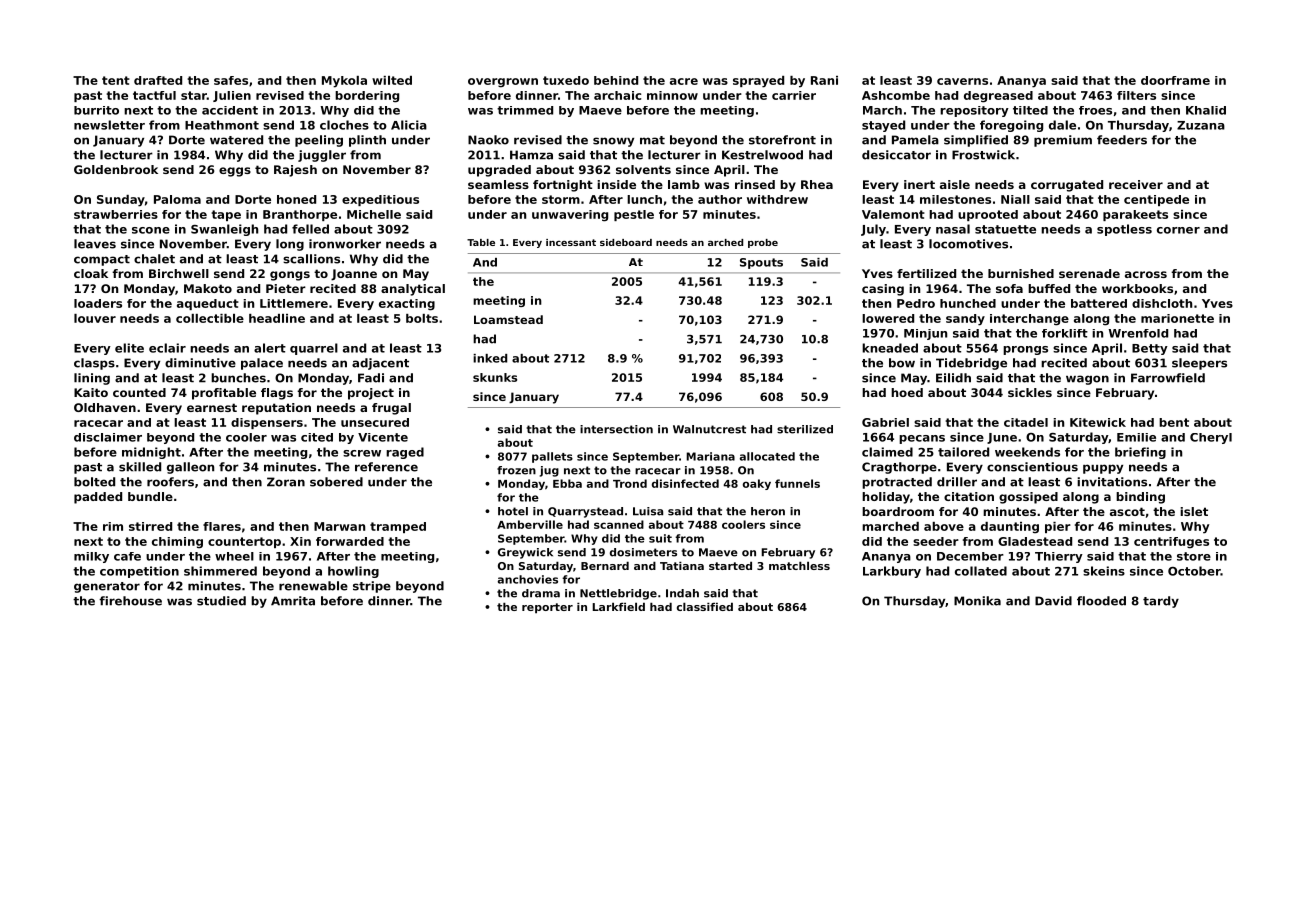 The height and width of the page is (924, 1308). Describe the element at coordinates (221, 601) in the page. I see `studied` at that location.
